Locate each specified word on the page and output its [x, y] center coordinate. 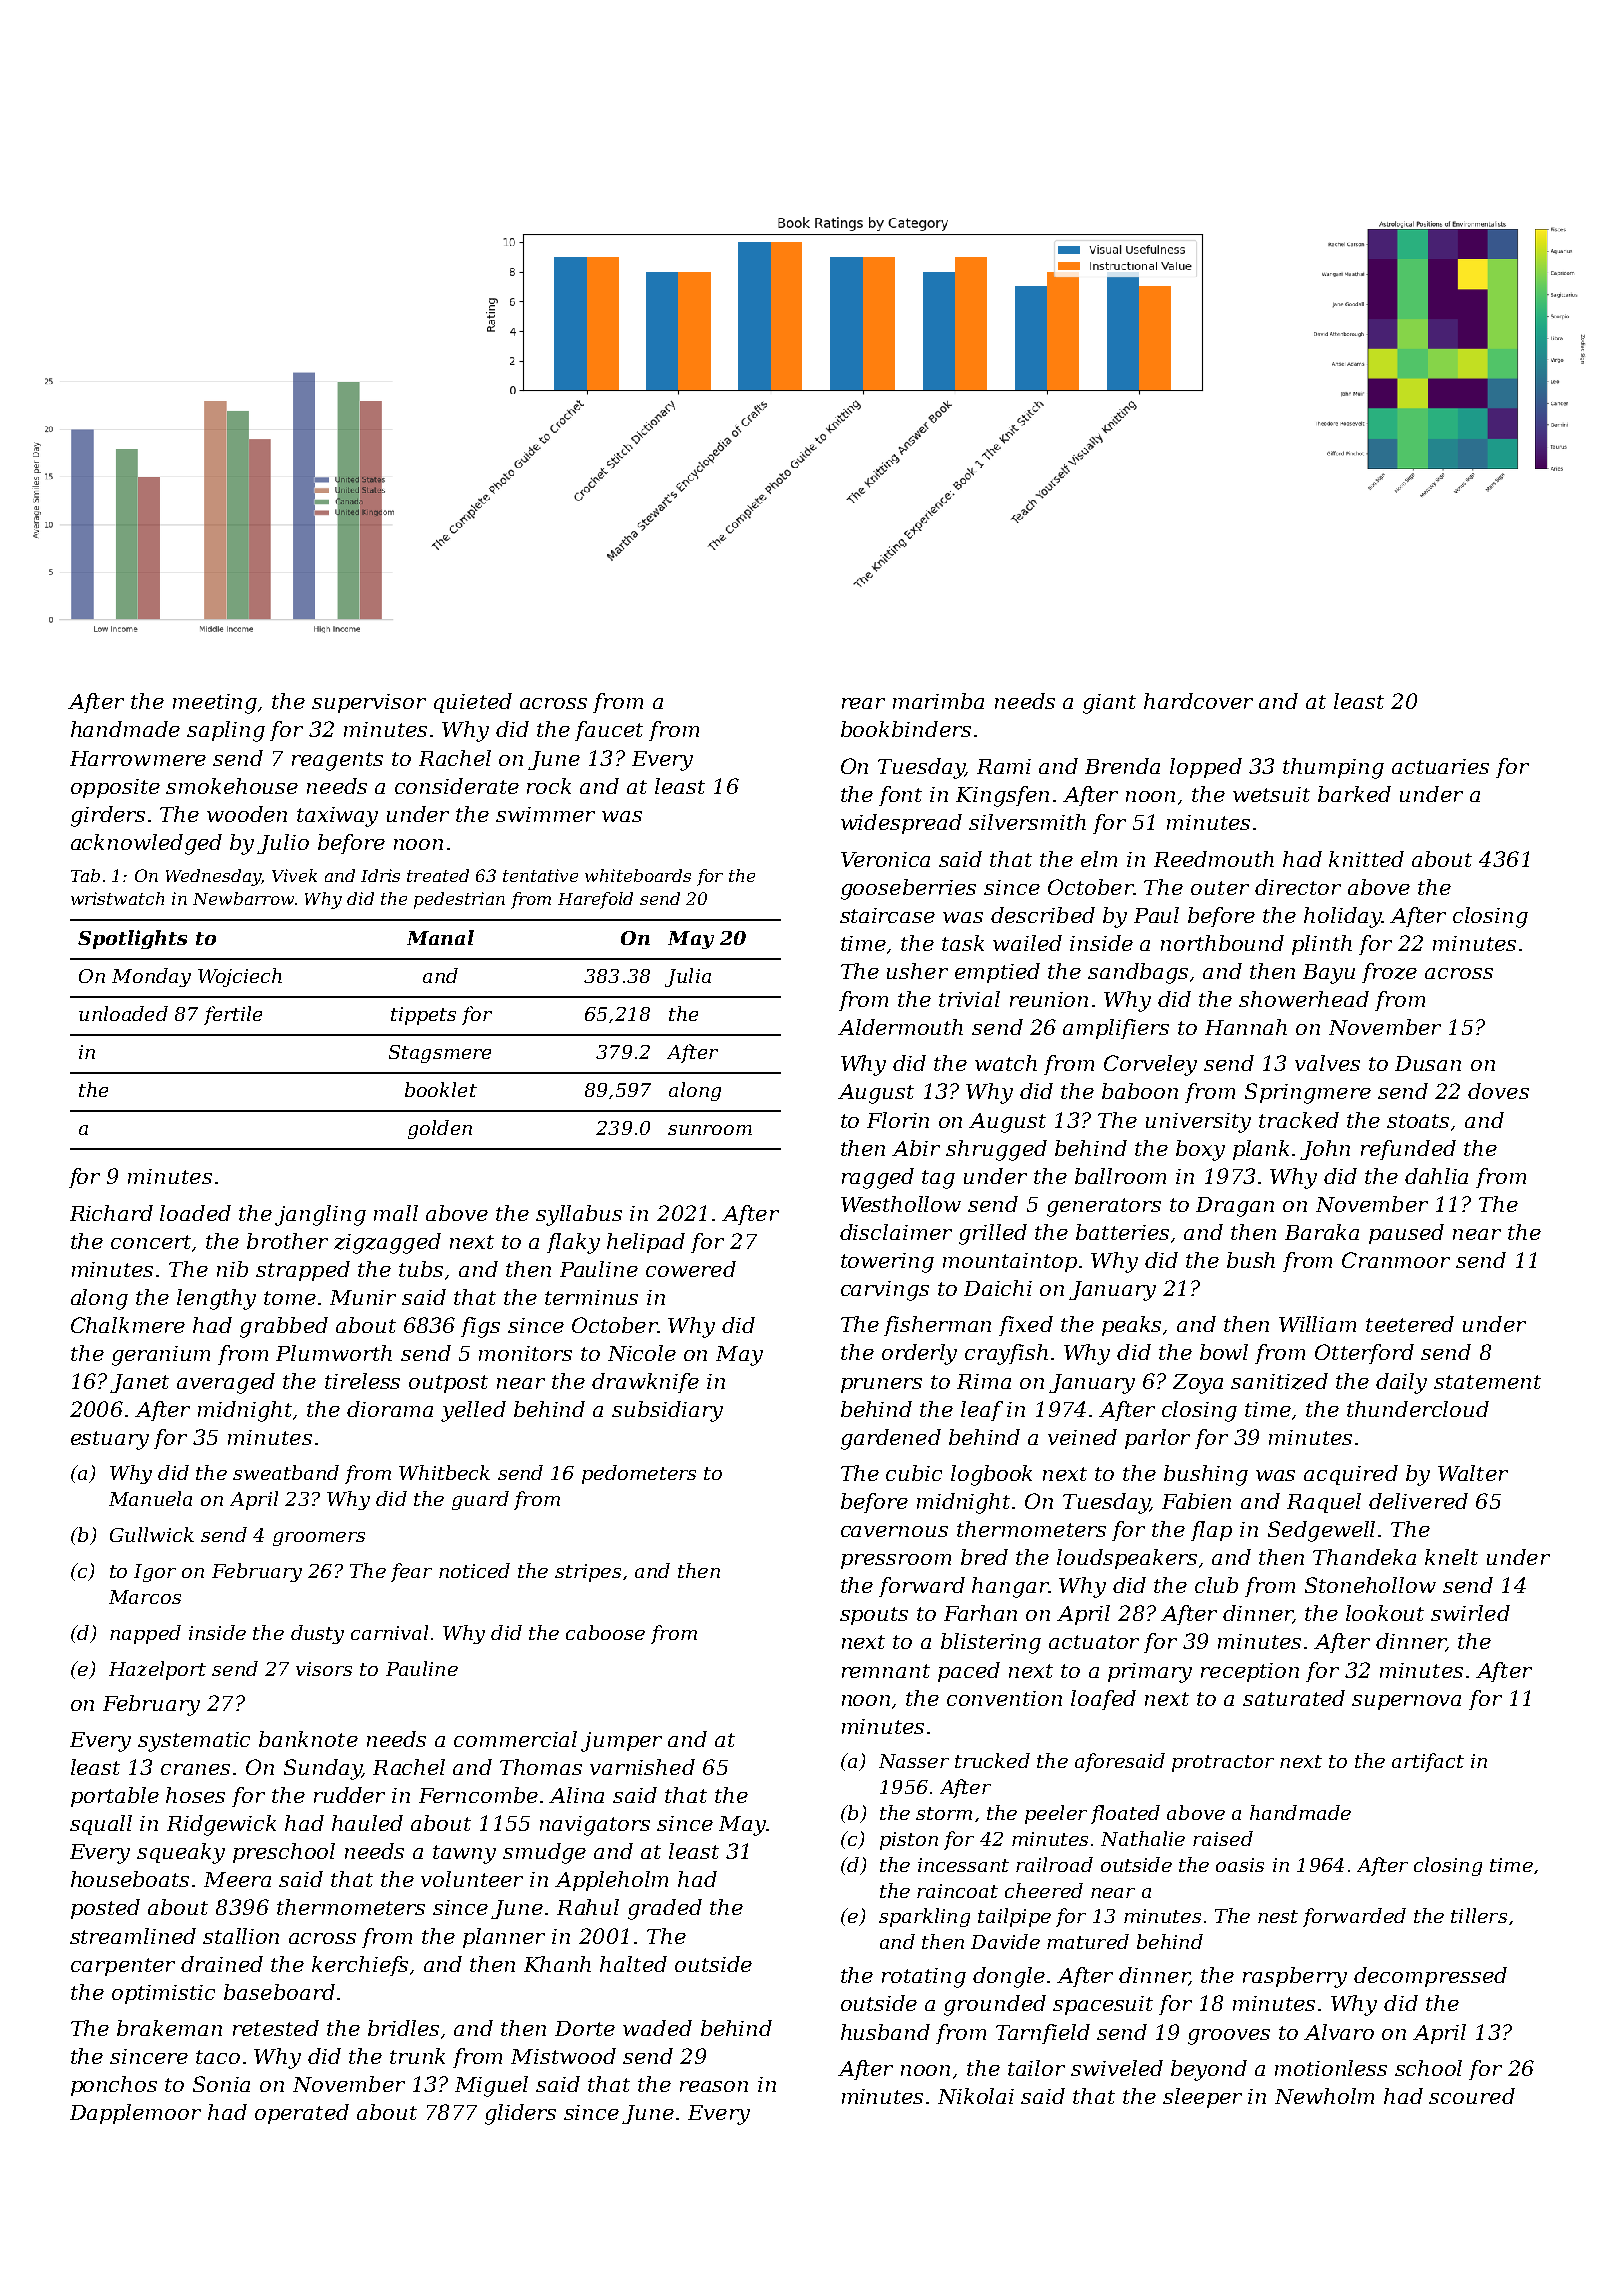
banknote [308, 1739]
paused [1406, 1234]
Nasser [914, 1761]
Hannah [1246, 1027]
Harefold [595, 900]
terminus [591, 1297]
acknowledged [146, 844]
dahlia [1436, 1176]
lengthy [216, 1299]
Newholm [1324, 2096]
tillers [1479, 1915]
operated [302, 2114]
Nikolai [976, 2096]
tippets [423, 1016]
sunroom [710, 1130]
